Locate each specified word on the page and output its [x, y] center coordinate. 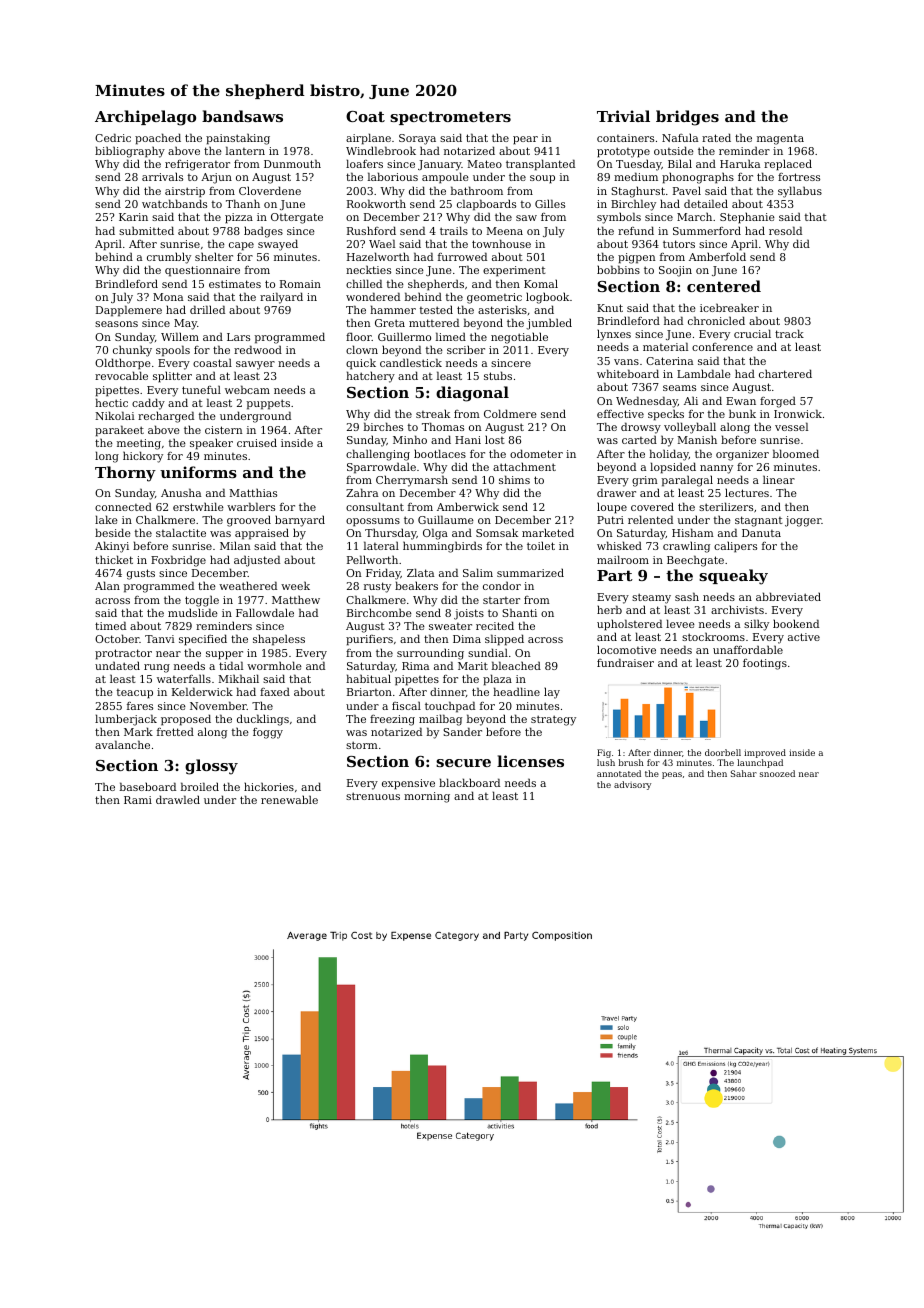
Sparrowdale [381, 468]
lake [106, 519]
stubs [498, 375]
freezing [392, 720]
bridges [687, 118]
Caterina [669, 361]
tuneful [201, 389]
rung [157, 668]
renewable [289, 799]
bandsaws [242, 116]
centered [724, 286]
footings [765, 664]
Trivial [623, 116]
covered [652, 506]
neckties [368, 269]
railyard [281, 298]
